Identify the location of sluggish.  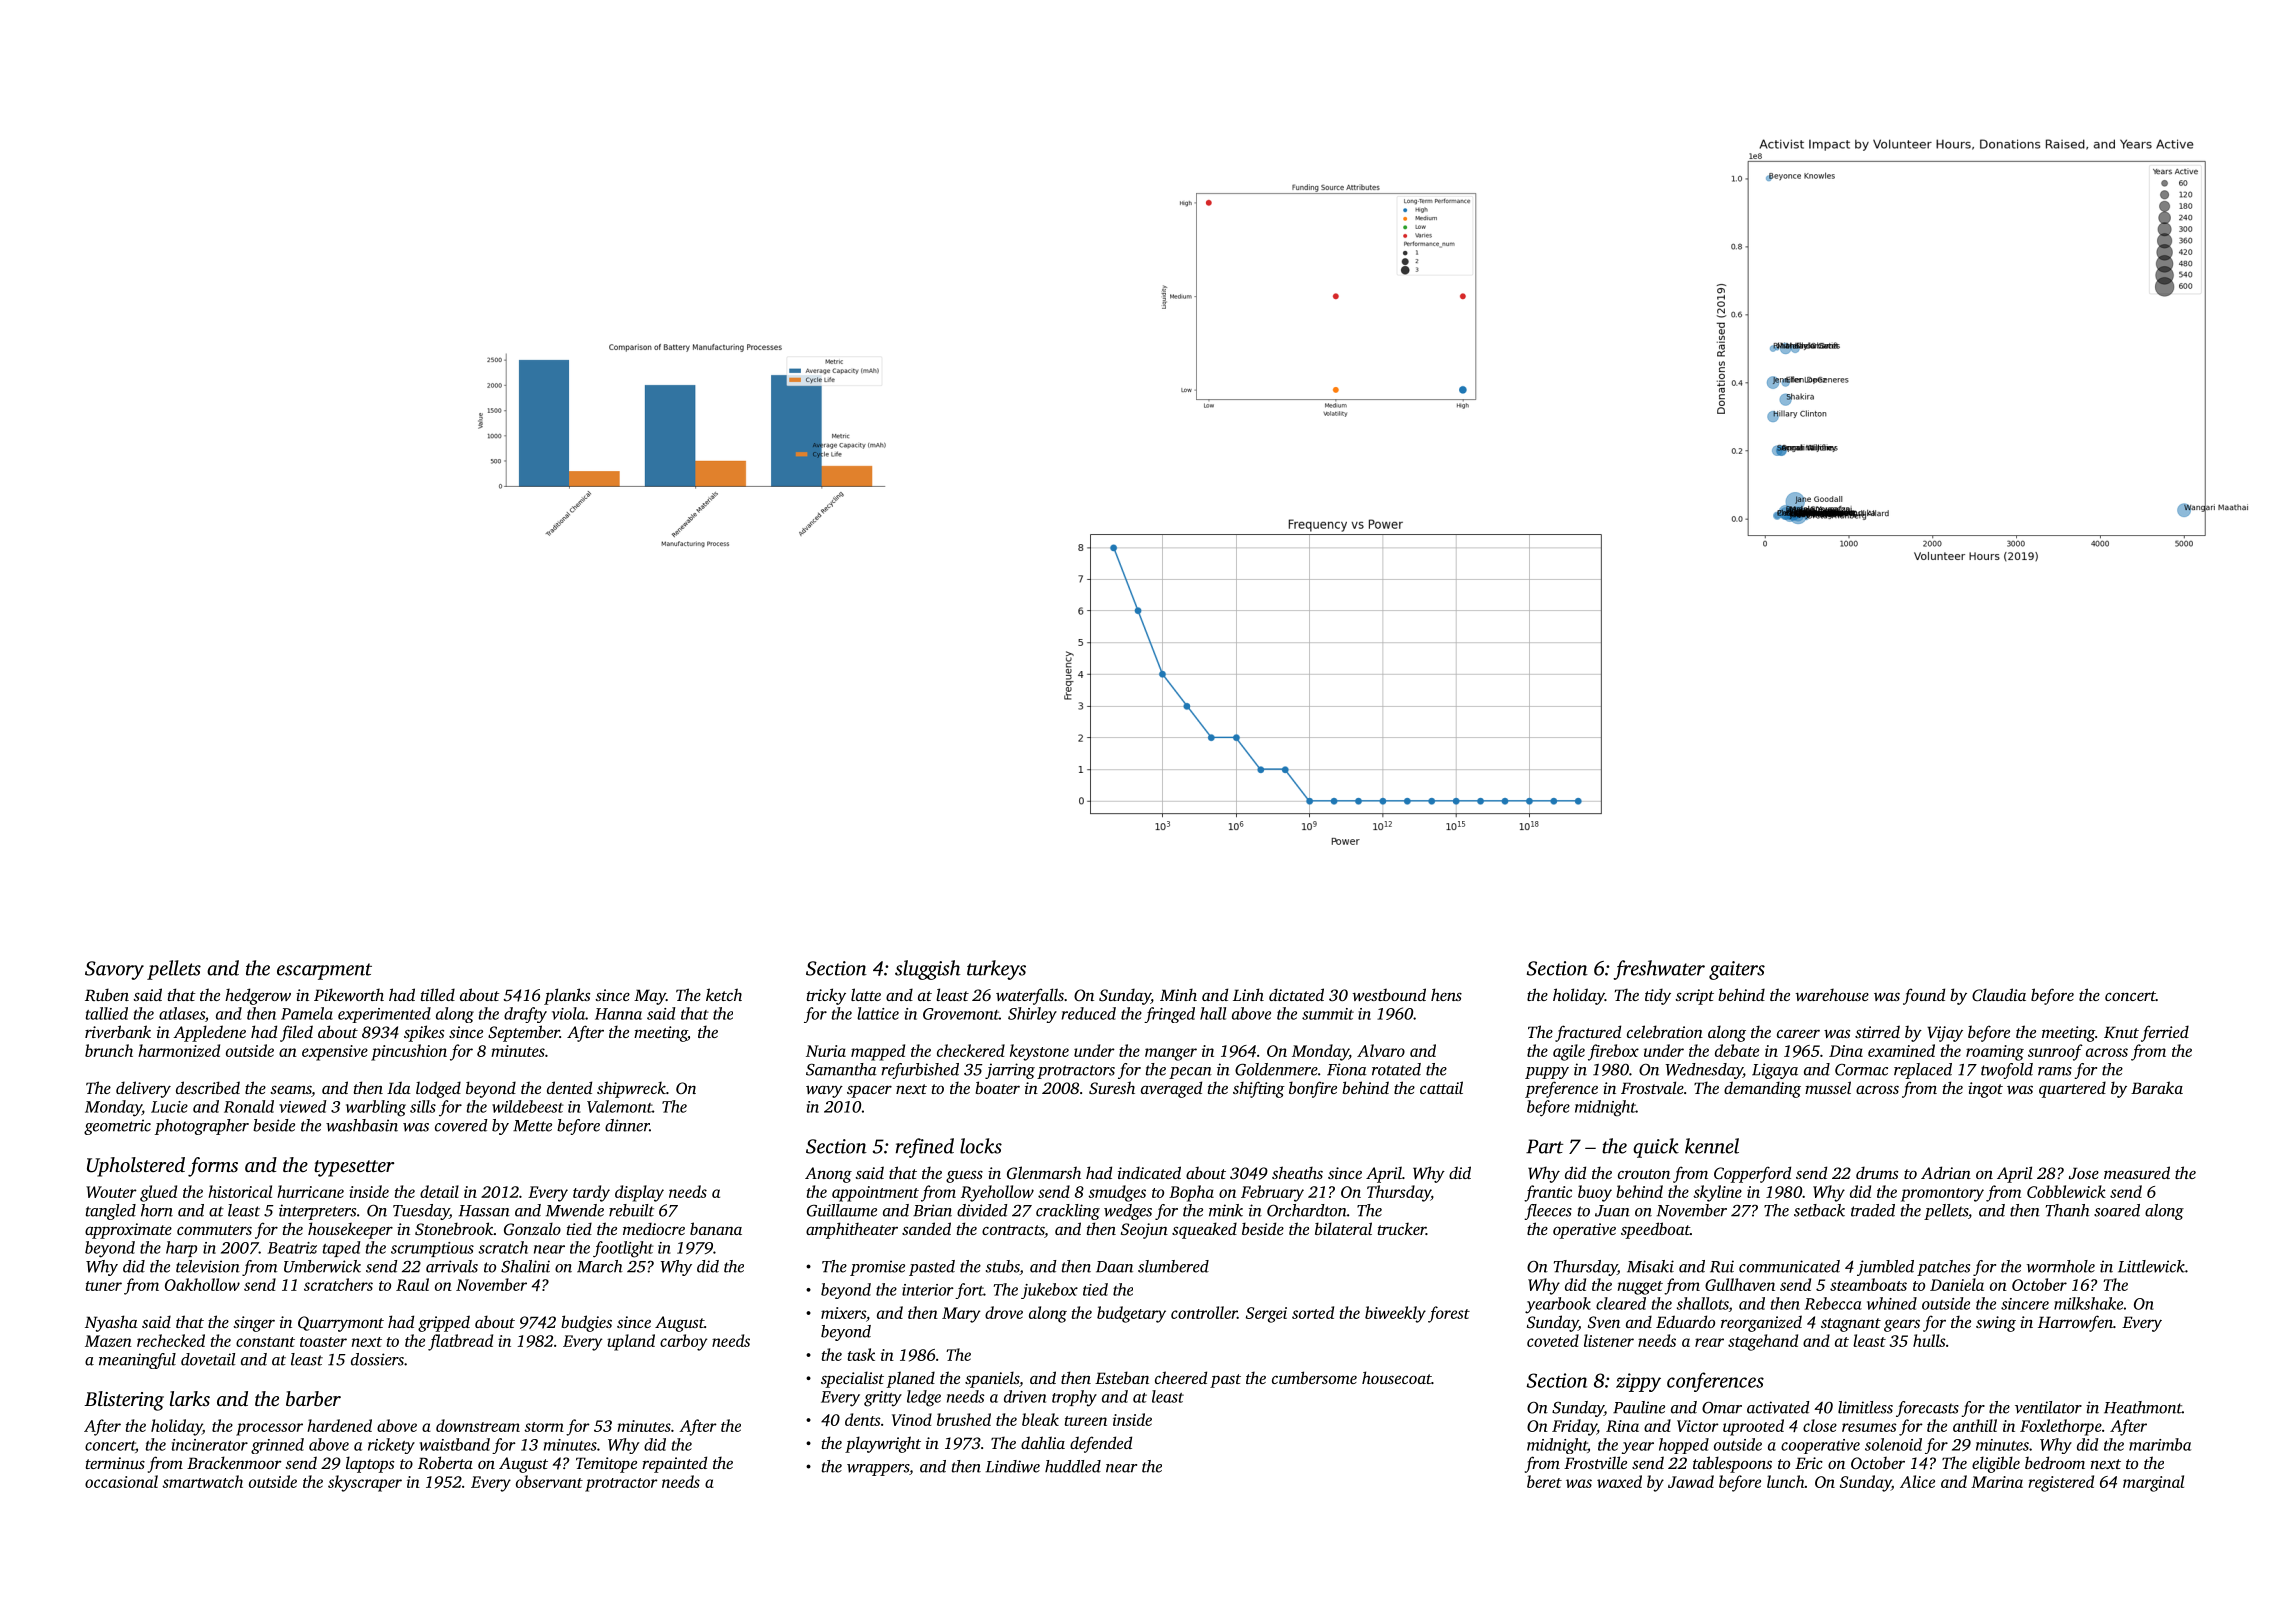
(927, 970).
